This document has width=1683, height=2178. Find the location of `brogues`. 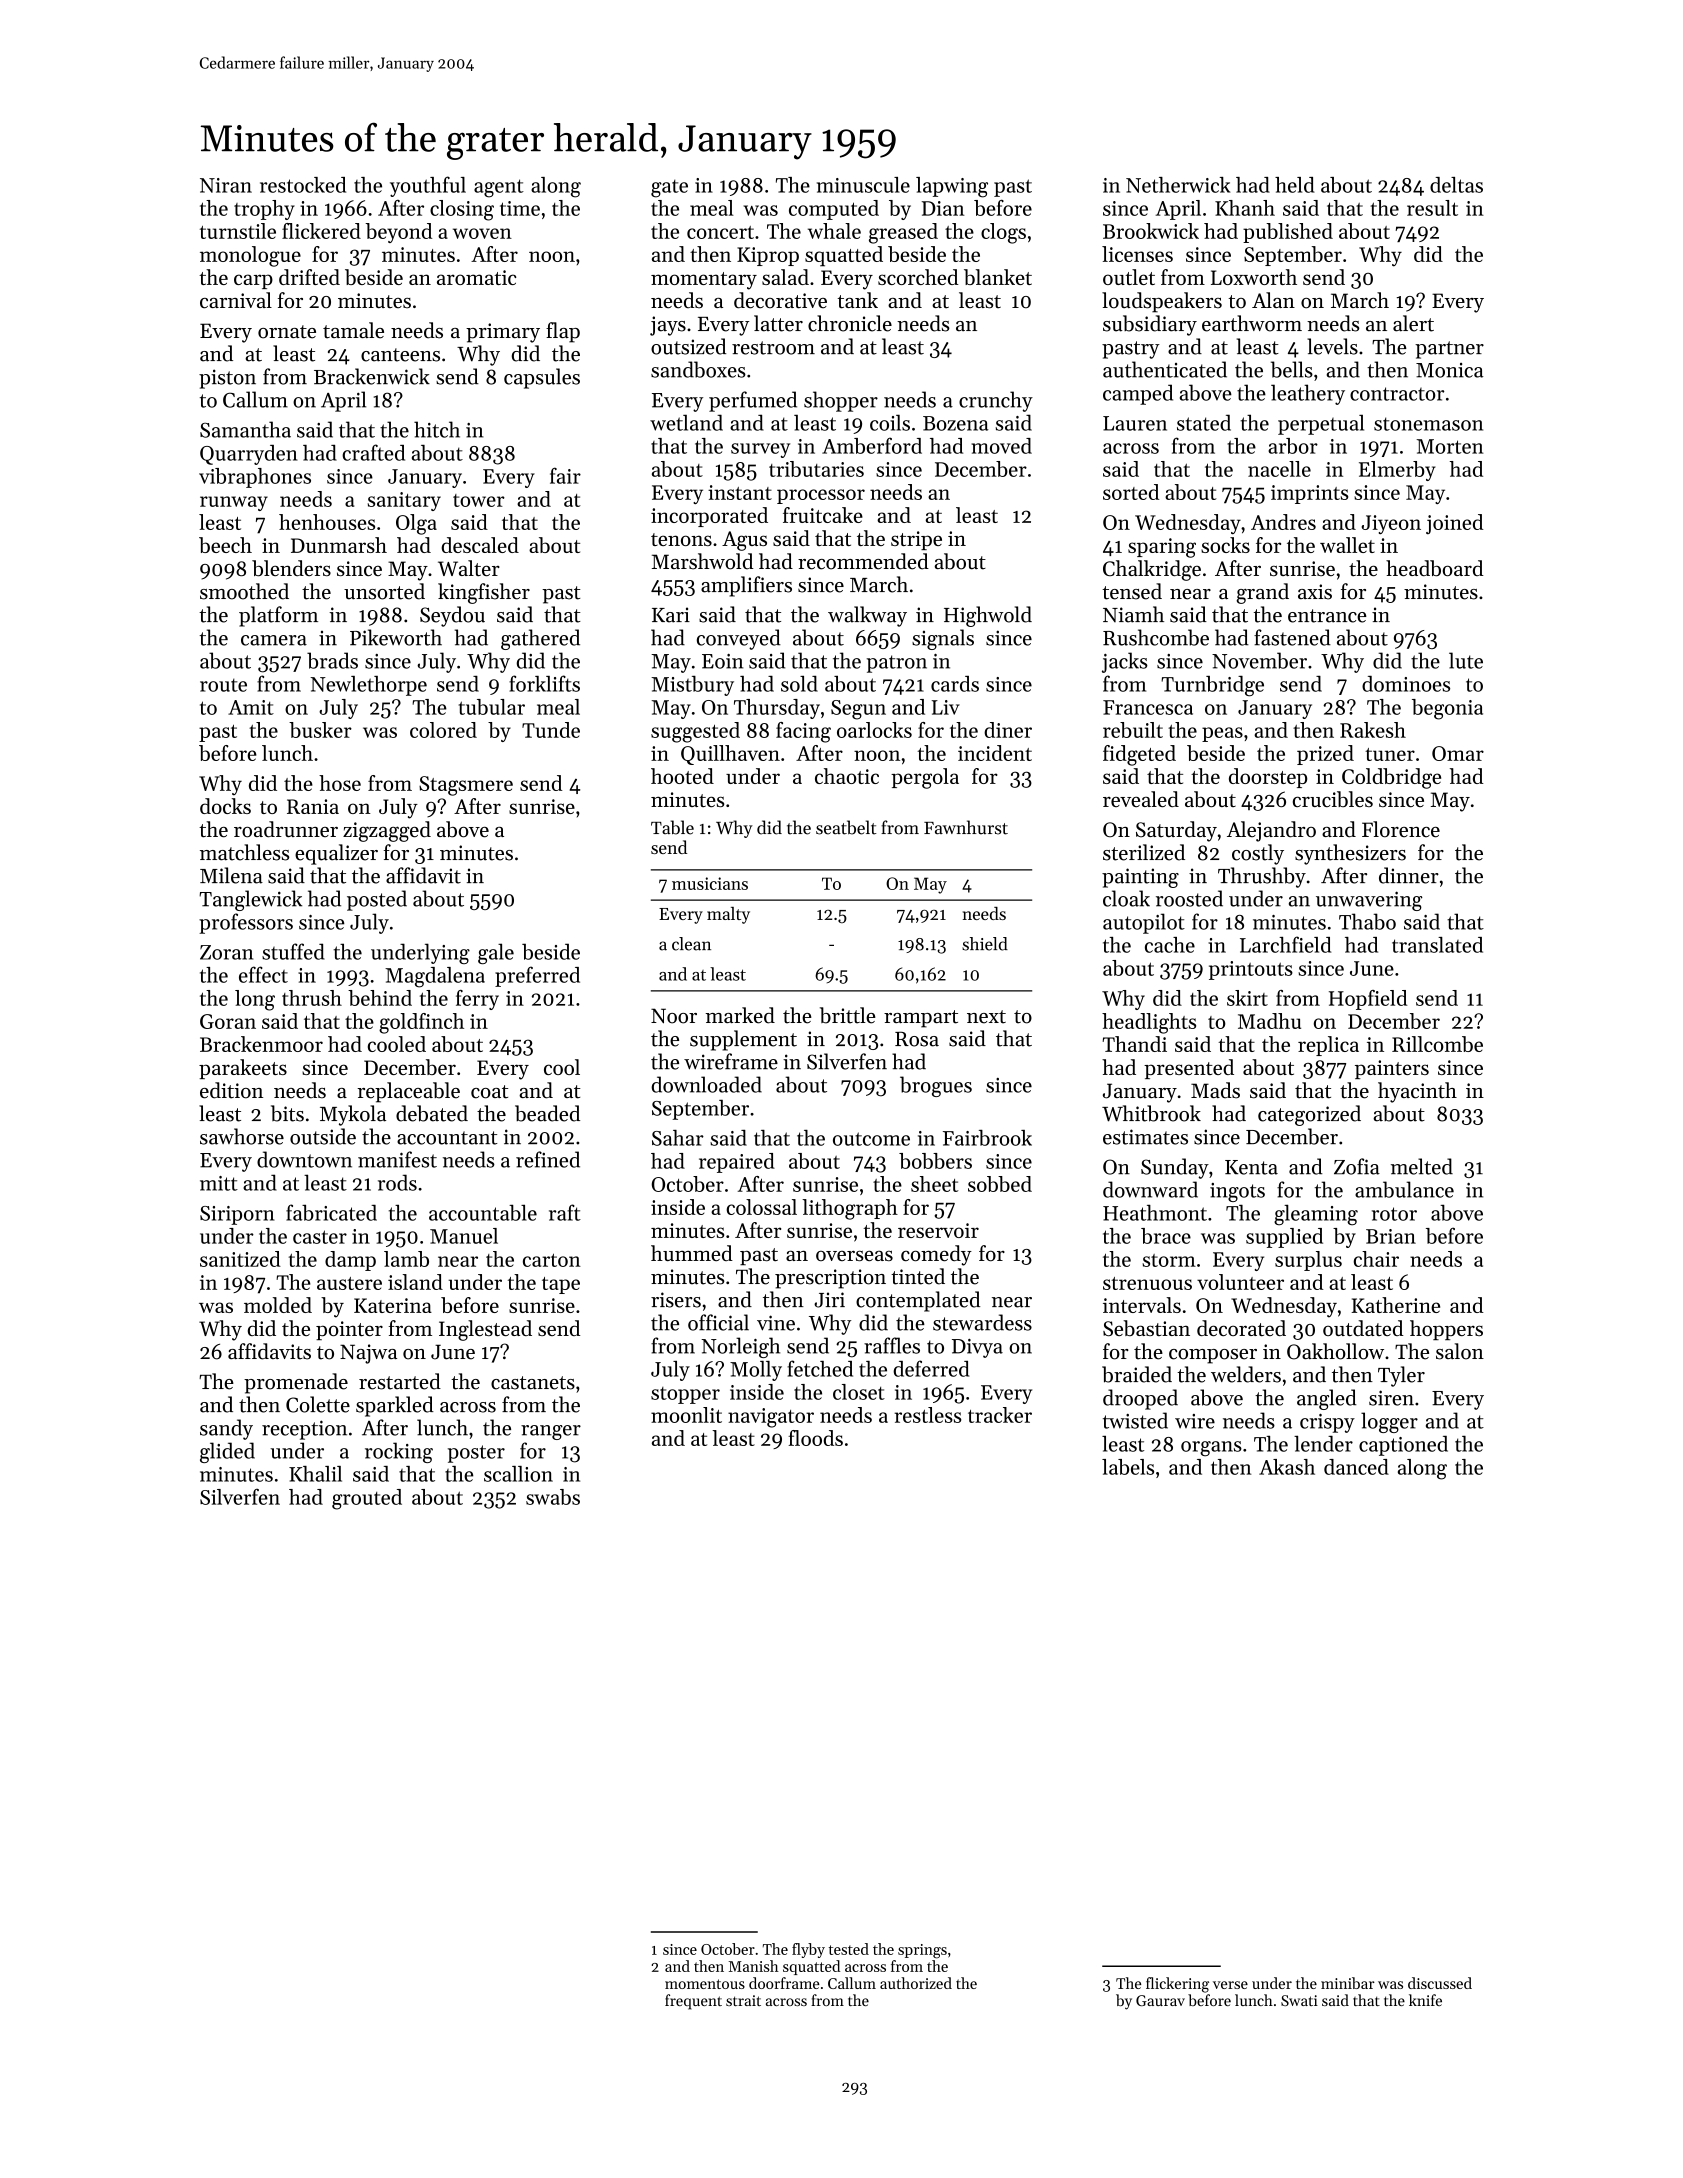

brogues is located at coordinates (936, 1086).
